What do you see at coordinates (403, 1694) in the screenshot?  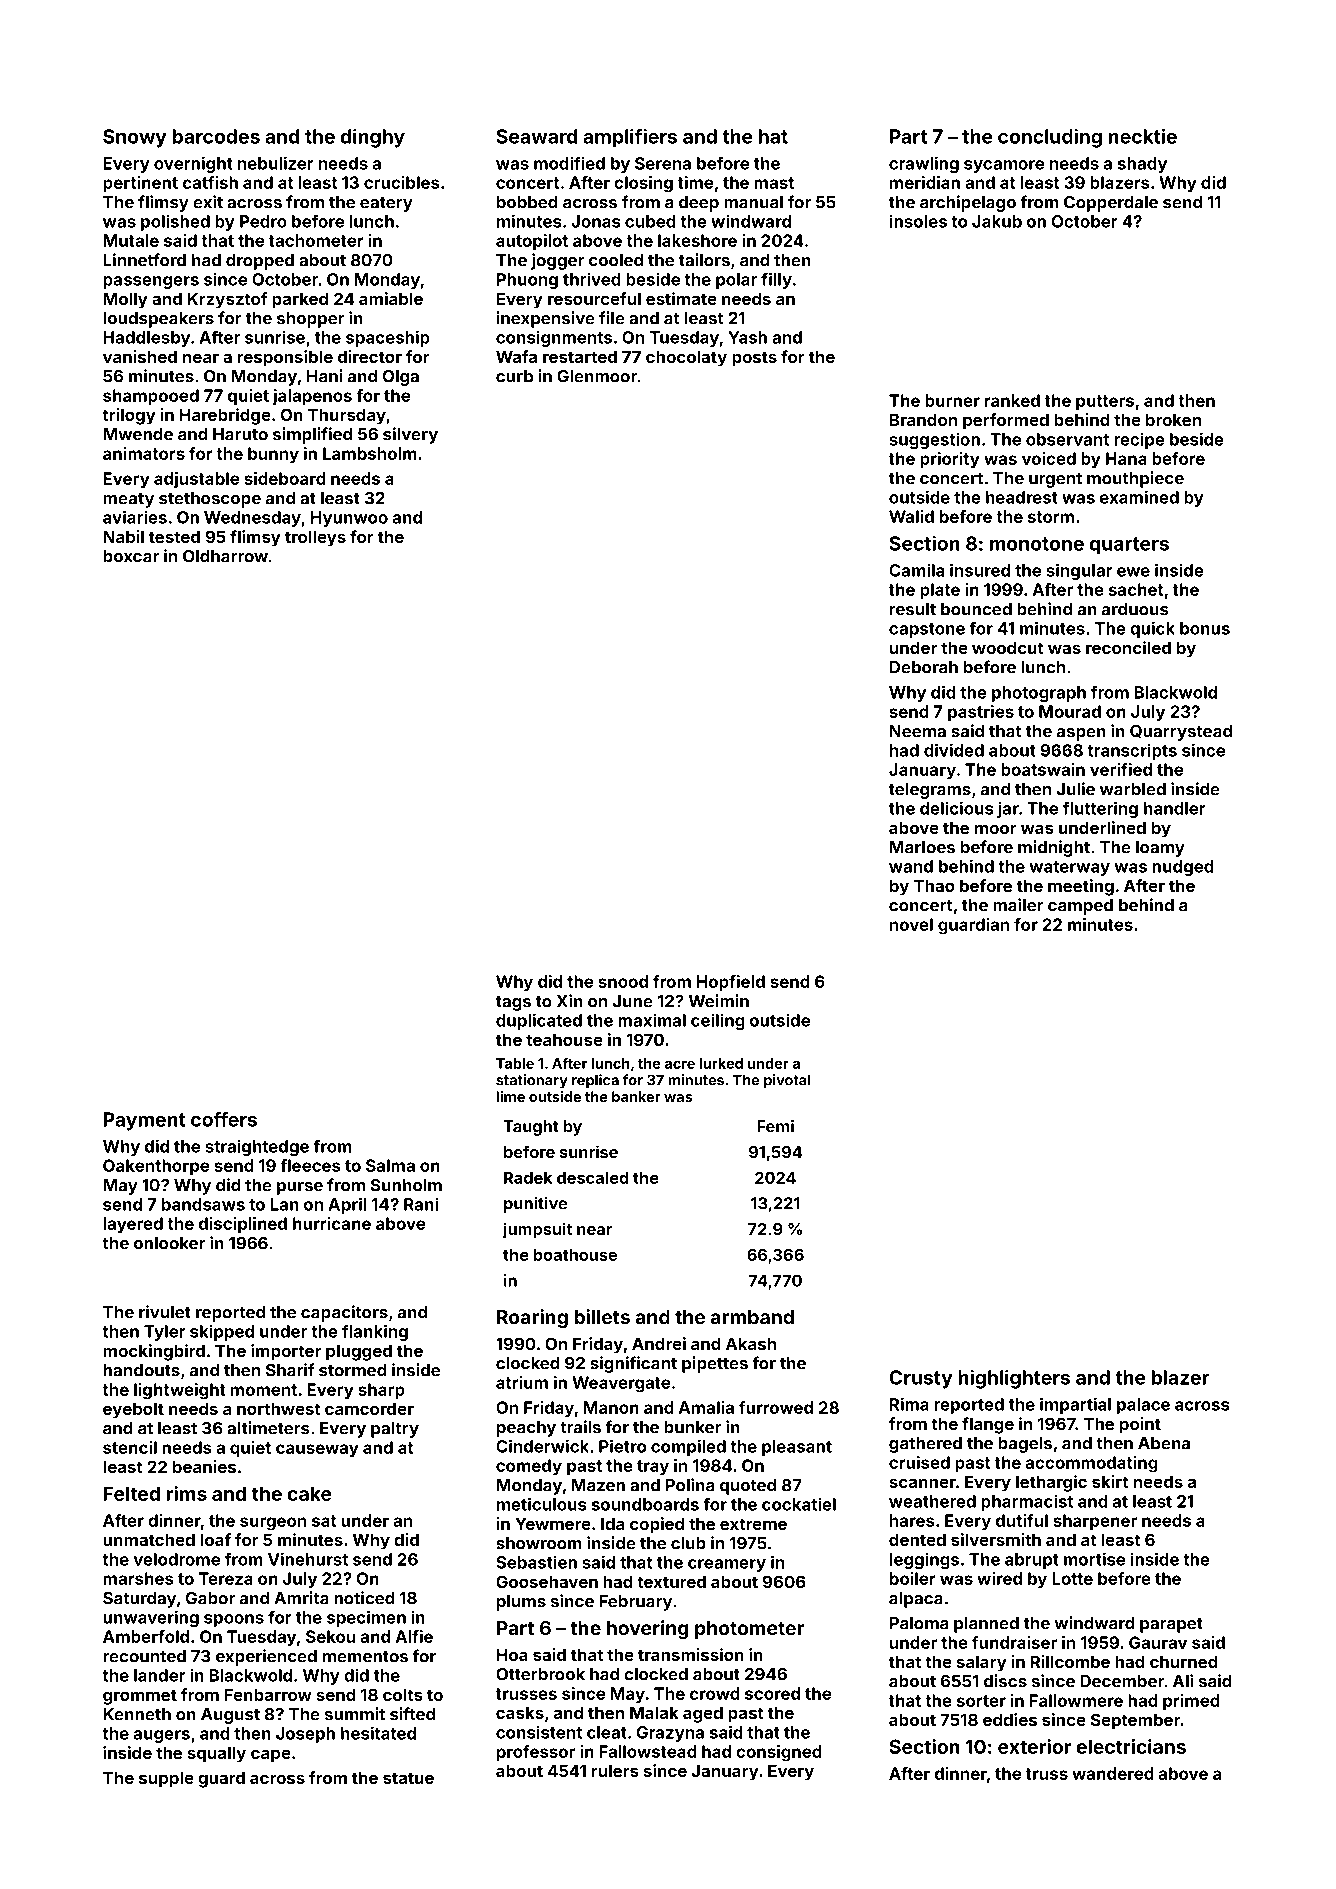 I see `colts` at bounding box center [403, 1694].
